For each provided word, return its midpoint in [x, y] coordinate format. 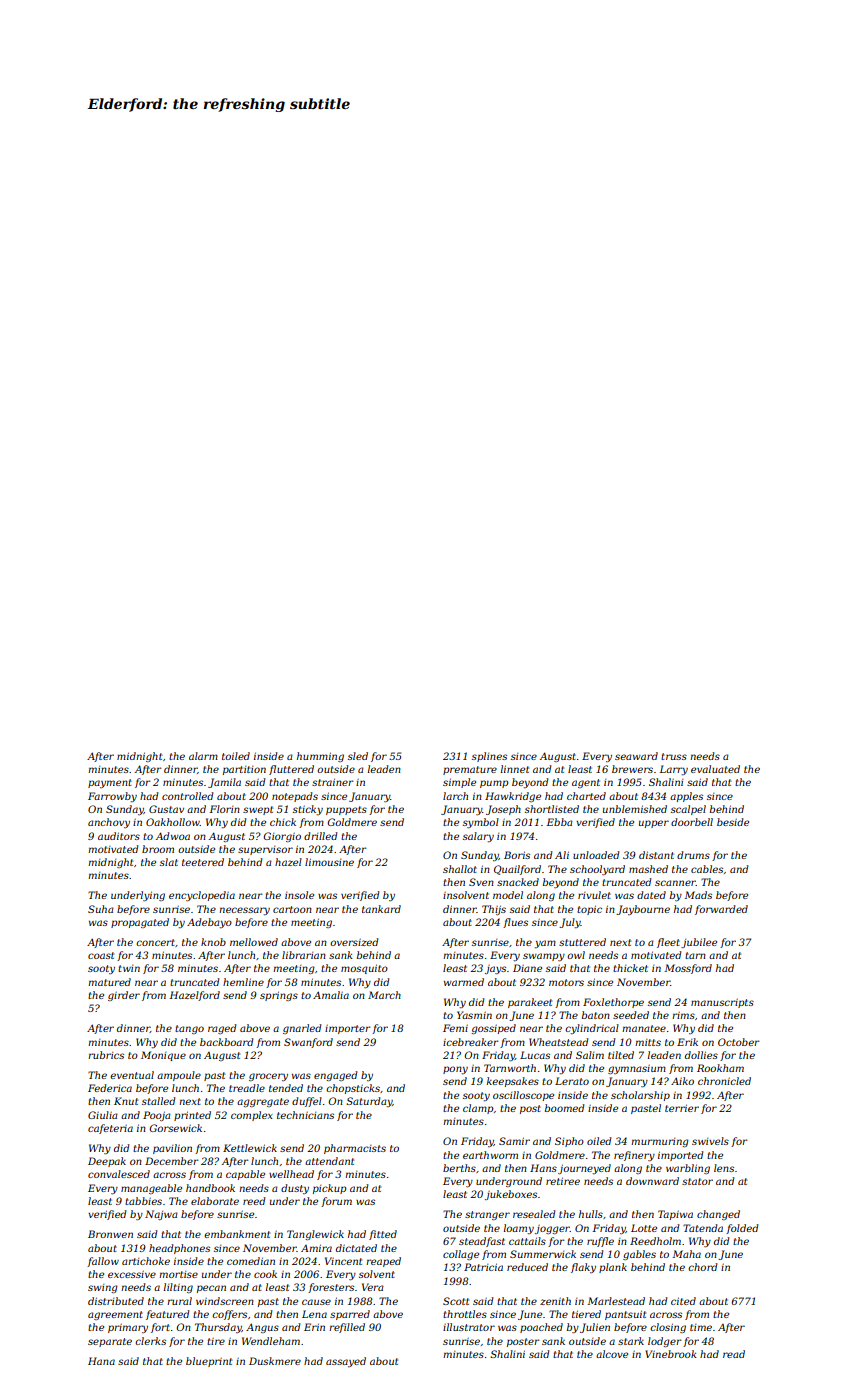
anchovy [109, 823]
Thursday [218, 1328]
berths [459, 1168]
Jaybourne [643, 910]
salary [478, 837]
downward [652, 1181]
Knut [126, 1101]
